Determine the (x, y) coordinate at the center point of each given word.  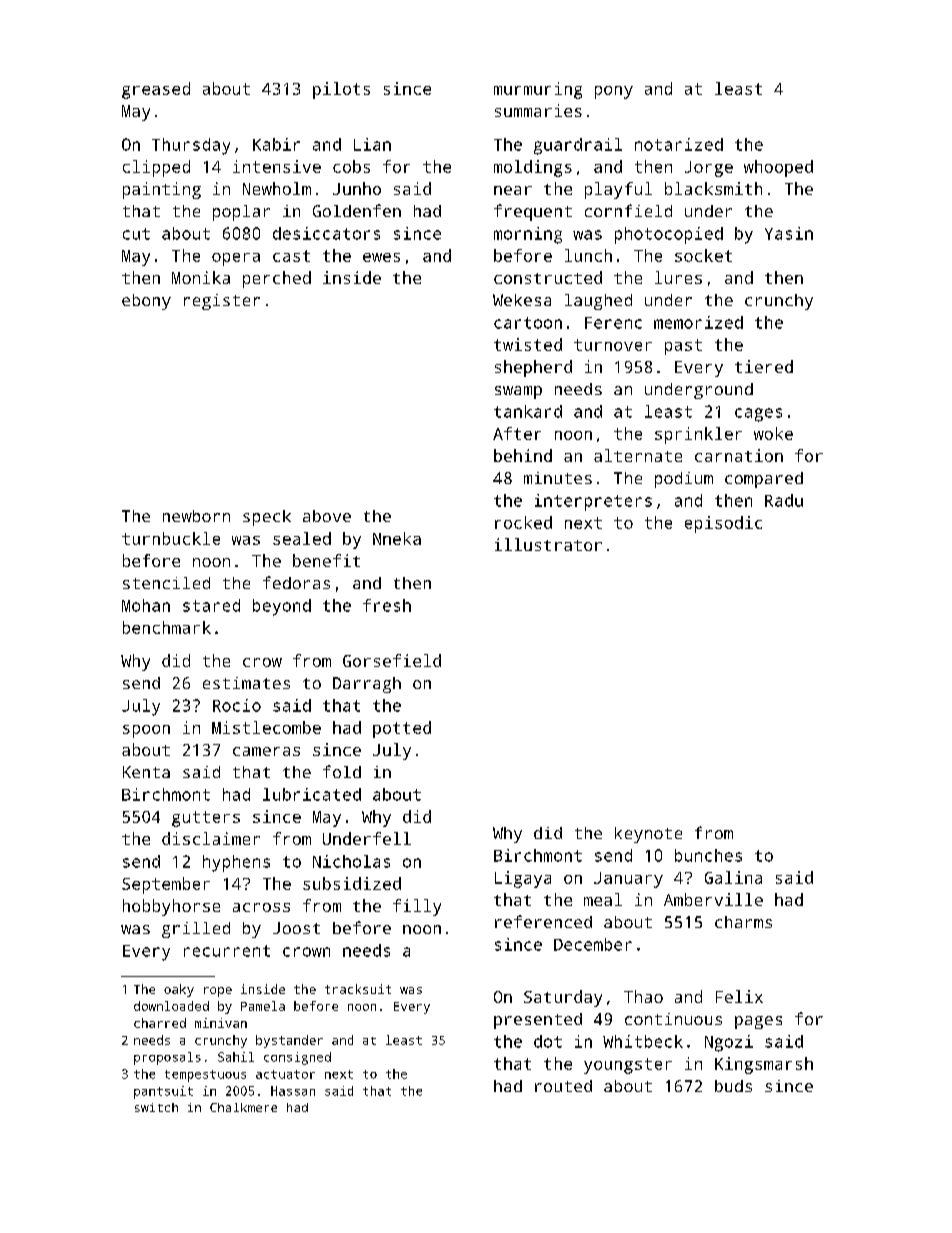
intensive (277, 166)
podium (684, 480)
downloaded (171, 1006)
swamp (518, 392)
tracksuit (358, 989)
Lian (372, 144)
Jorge (709, 169)
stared (211, 605)
